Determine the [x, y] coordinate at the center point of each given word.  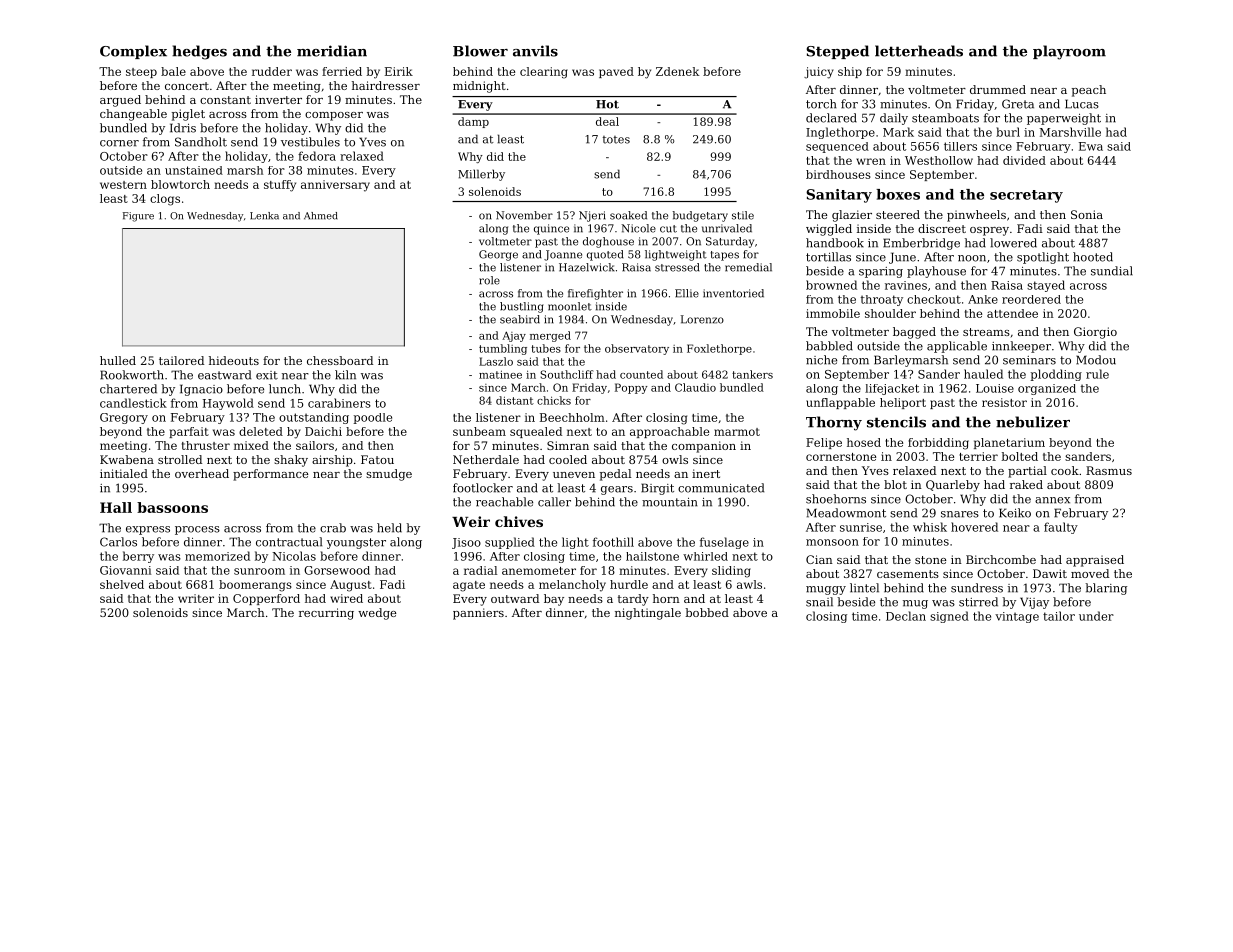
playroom [1069, 52]
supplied [510, 543]
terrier [978, 456]
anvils [535, 51]
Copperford [266, 599]
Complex [133, 52]
